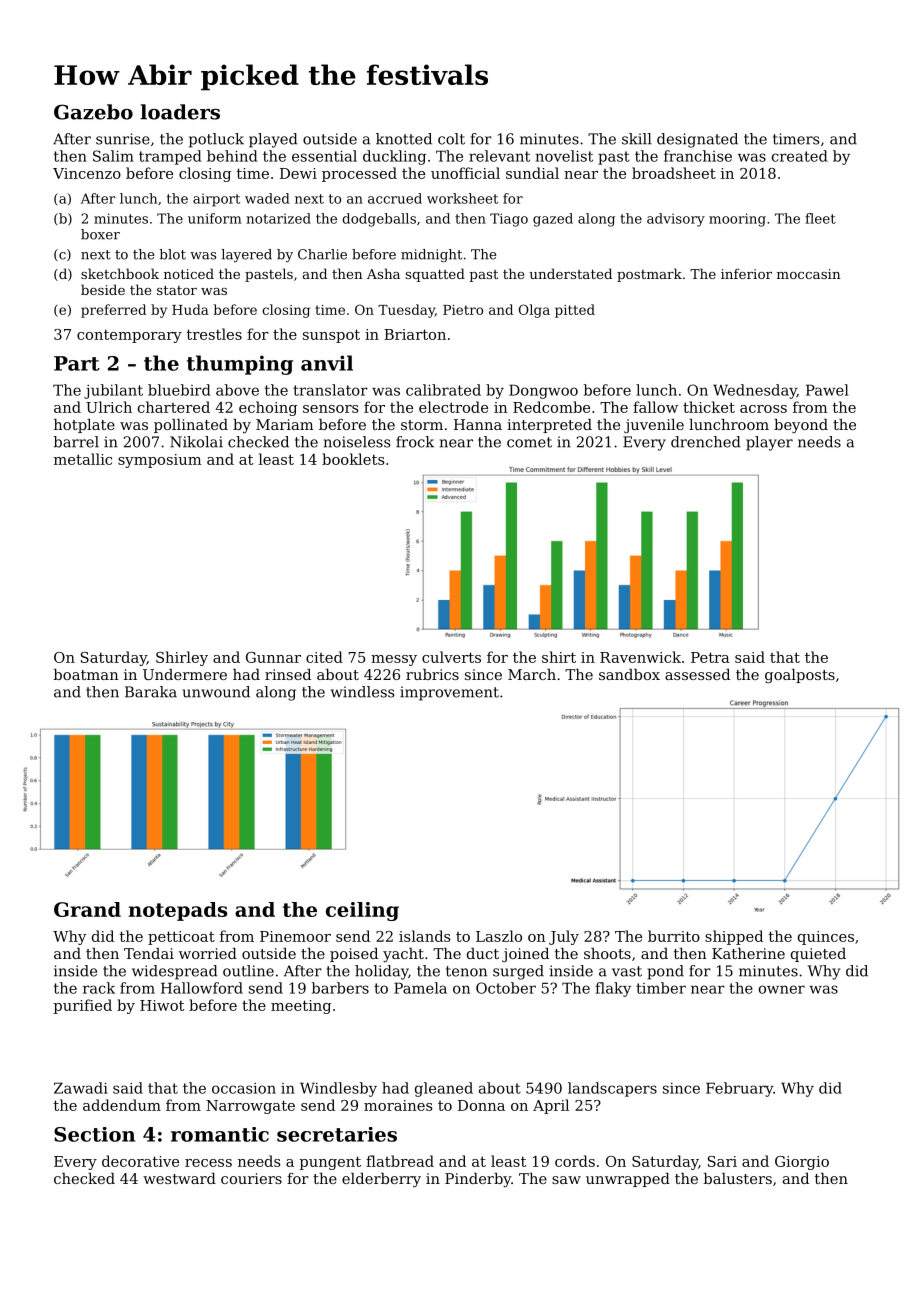 The width and height of the image is (924, 1308). What do you see at coordinates (232, 156) in the image?
I see `behind` at bounding box center [232, 156].
